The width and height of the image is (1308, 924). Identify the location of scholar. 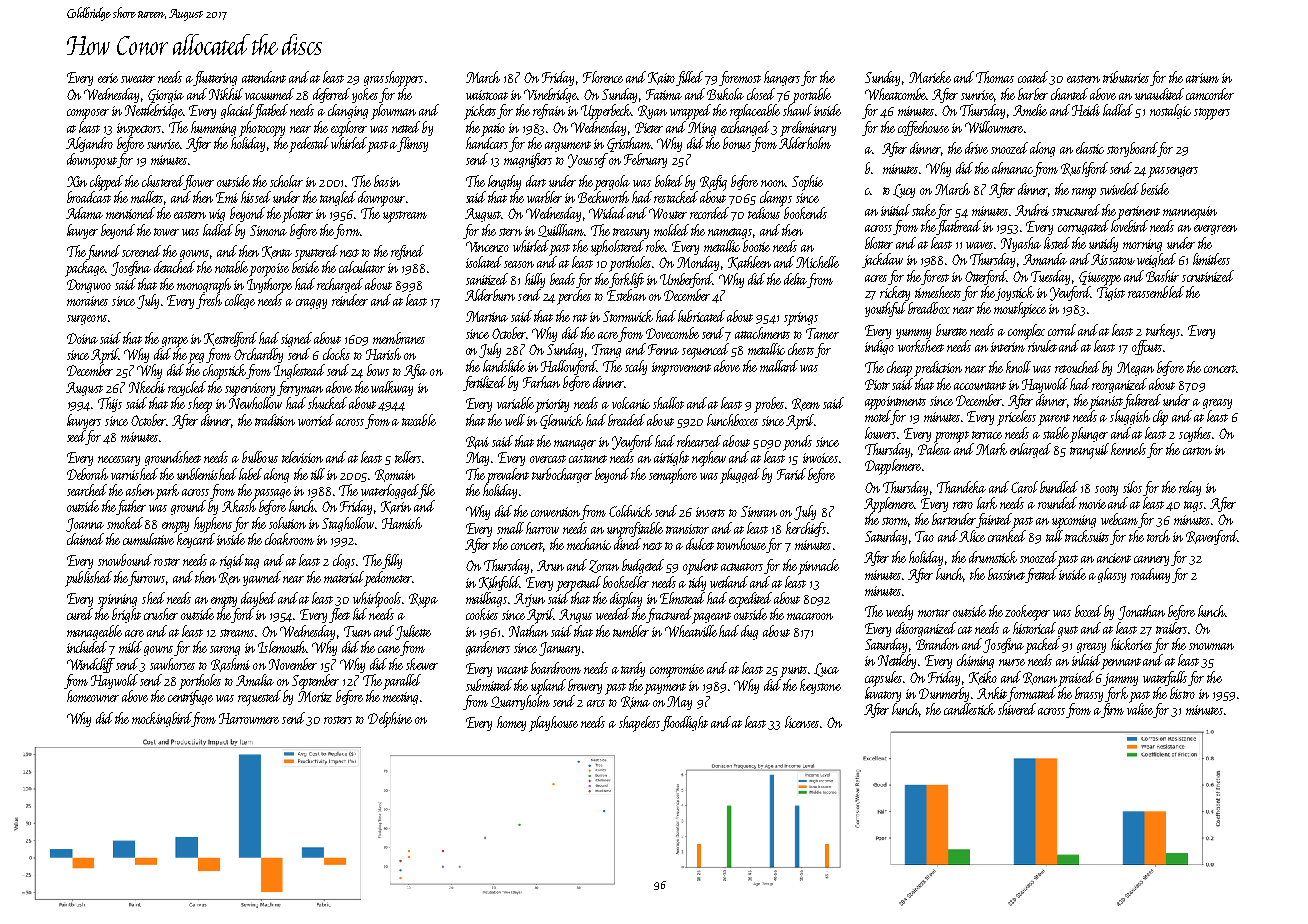
(286, 181).
